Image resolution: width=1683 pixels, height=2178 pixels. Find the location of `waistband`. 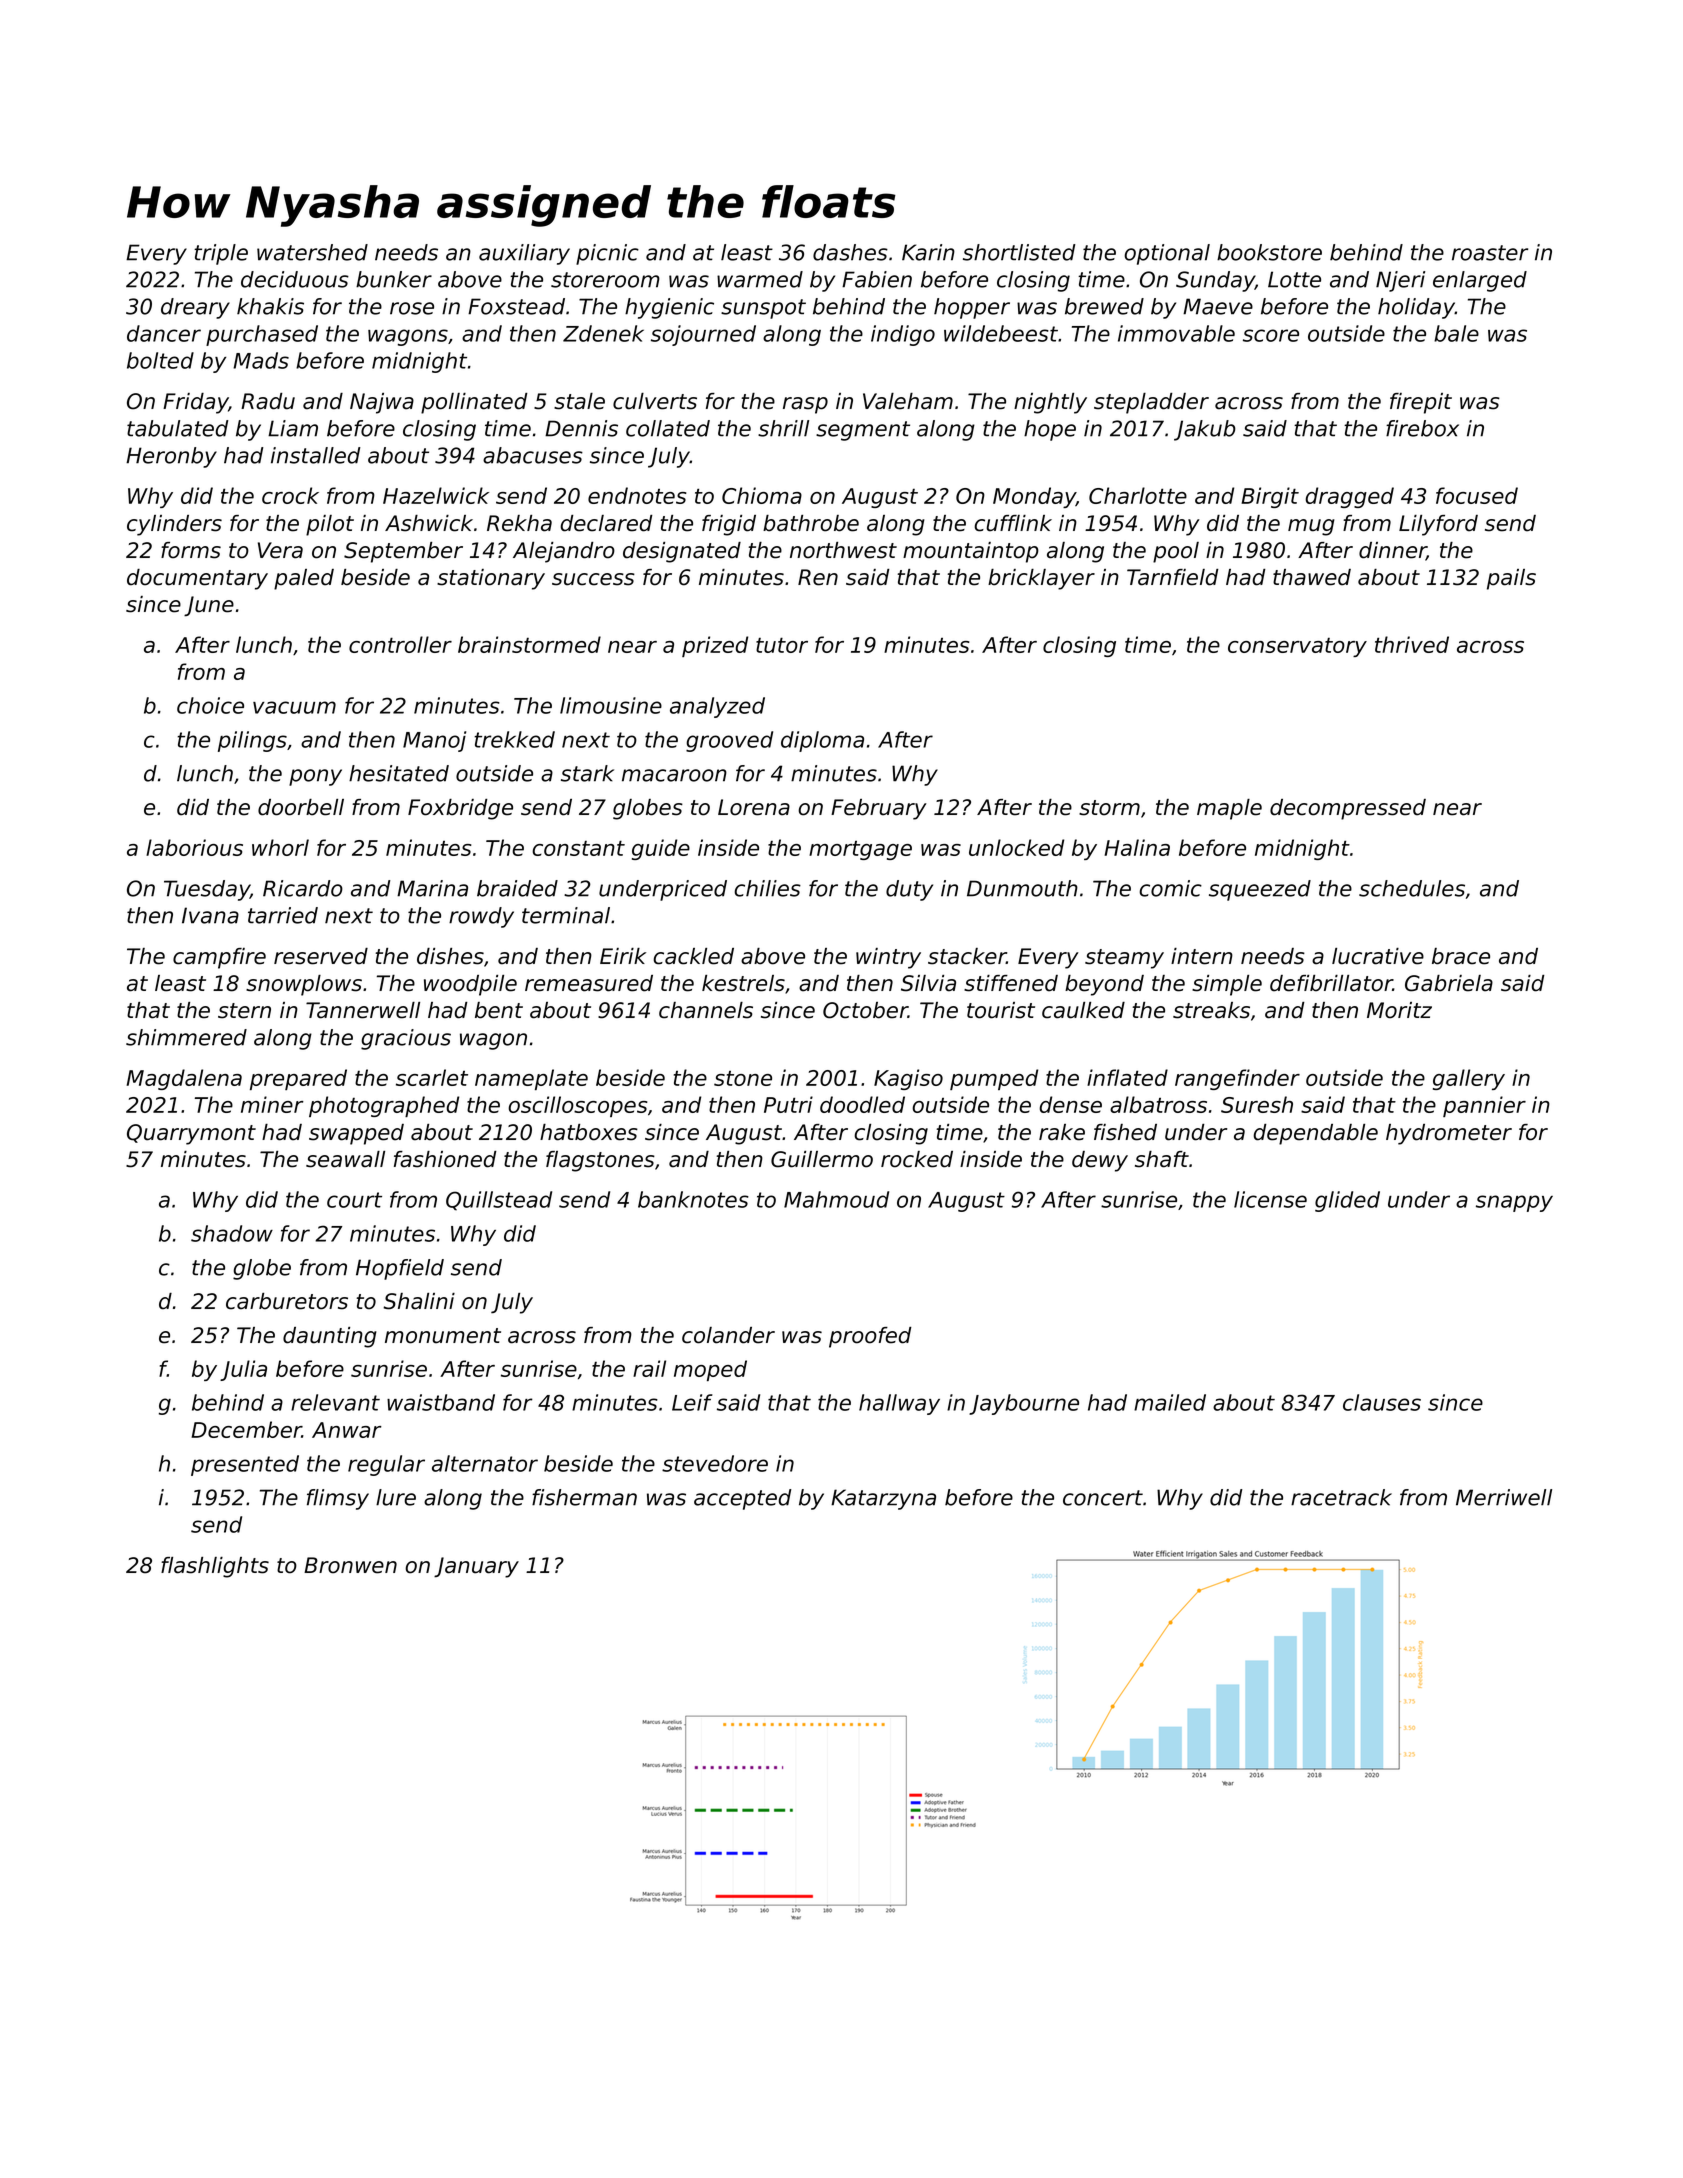

waistband is located at coordinates (441, 1402).
